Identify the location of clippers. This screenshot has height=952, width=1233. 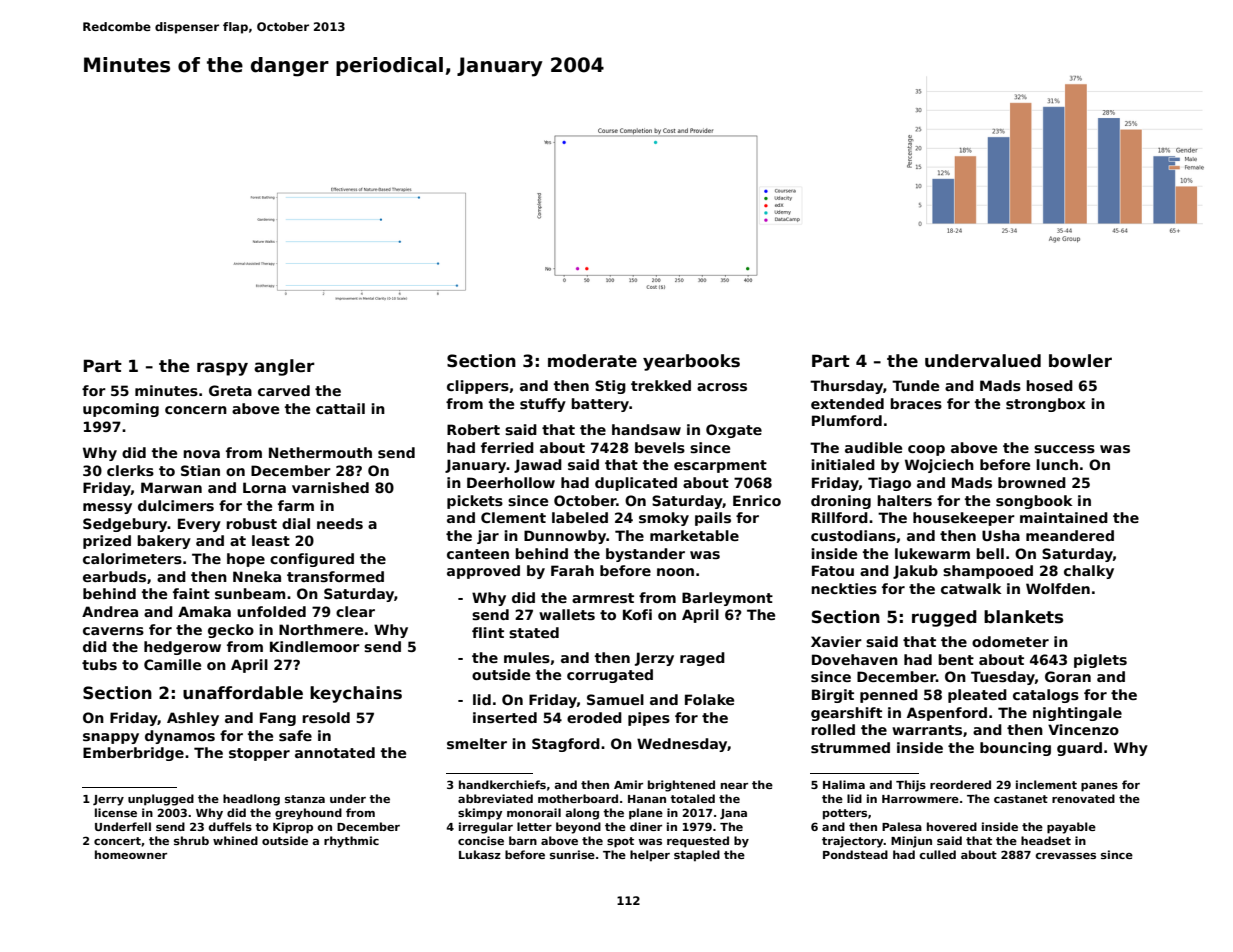
(478, 387).
